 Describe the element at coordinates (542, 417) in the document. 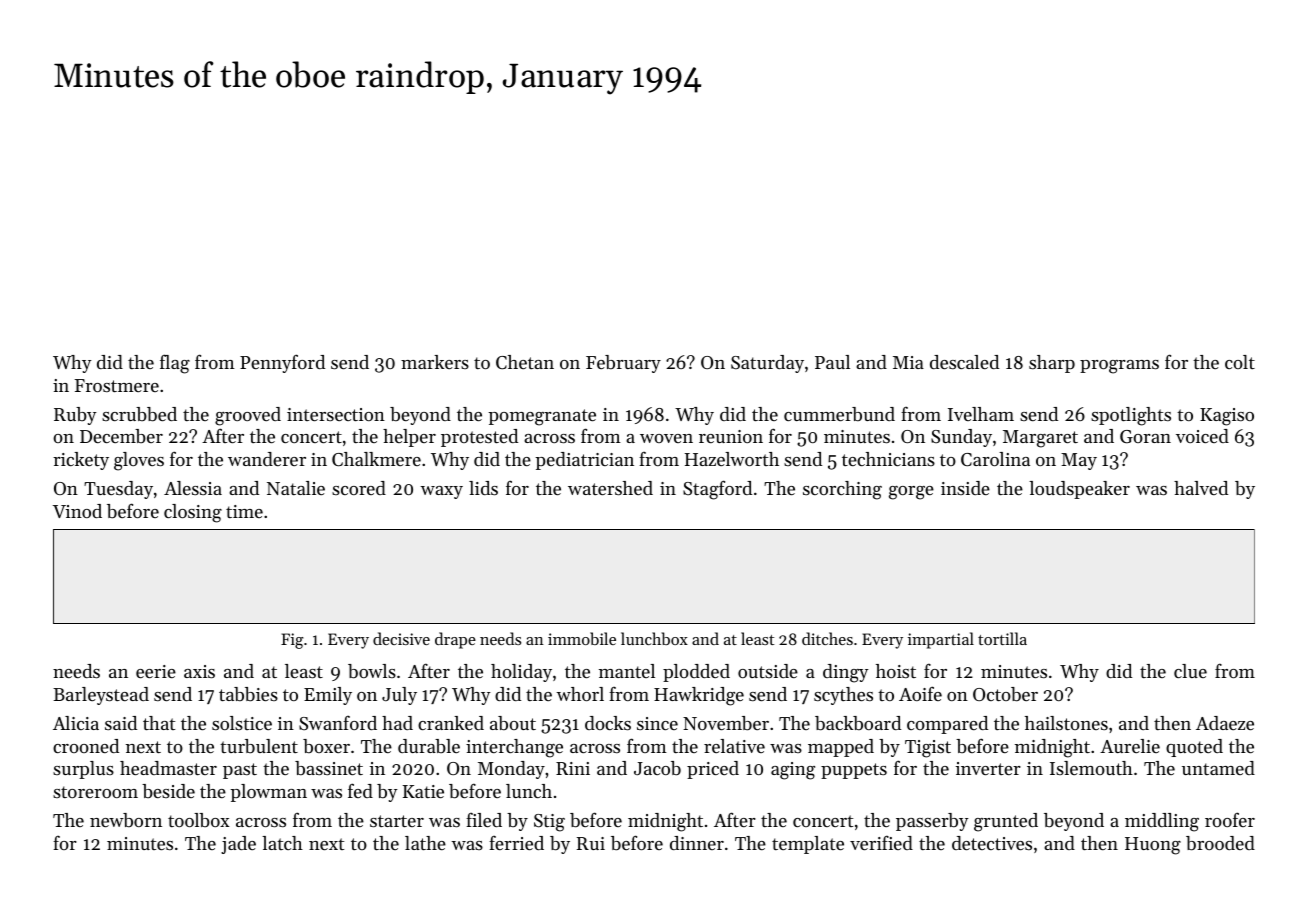

I see `pomegranate` at that location.
